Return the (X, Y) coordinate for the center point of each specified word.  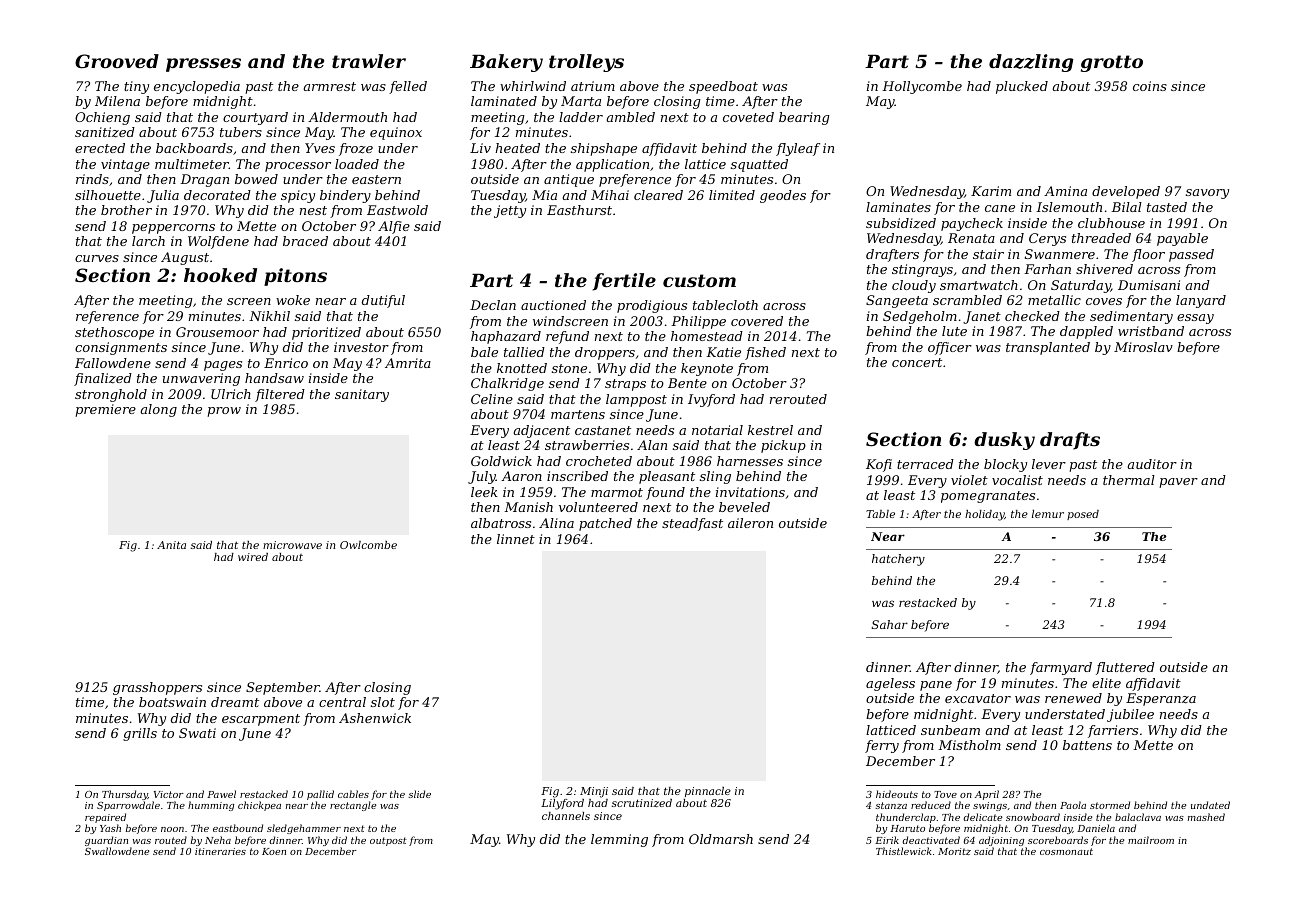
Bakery (506, 63)
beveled (744, 507)
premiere (105, 410)
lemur (1048, 514)
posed (1083, 515)
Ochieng (102, 118)
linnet (516, 539)
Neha (218, 840)
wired (253, 557)
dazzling (1031, 63)
